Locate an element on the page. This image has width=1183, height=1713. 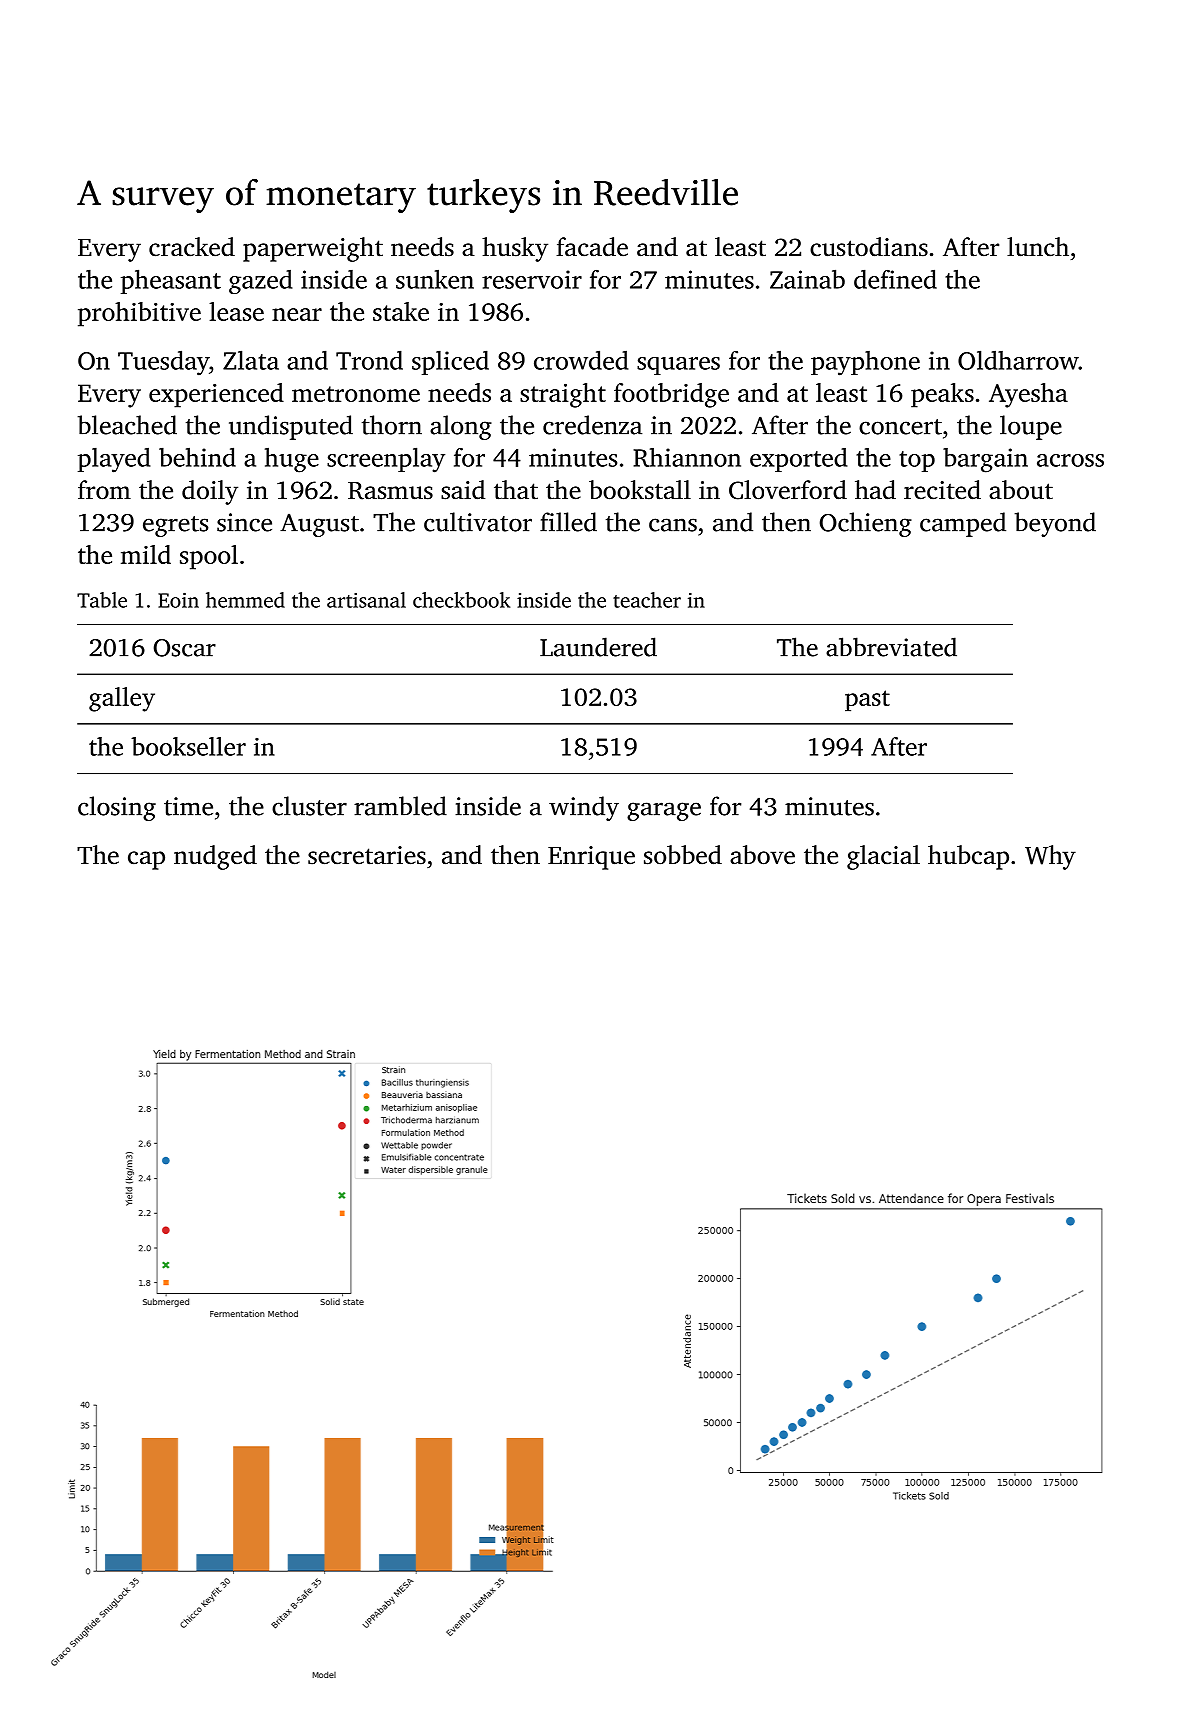
Ochieng is located at coordinates (866, 524).
